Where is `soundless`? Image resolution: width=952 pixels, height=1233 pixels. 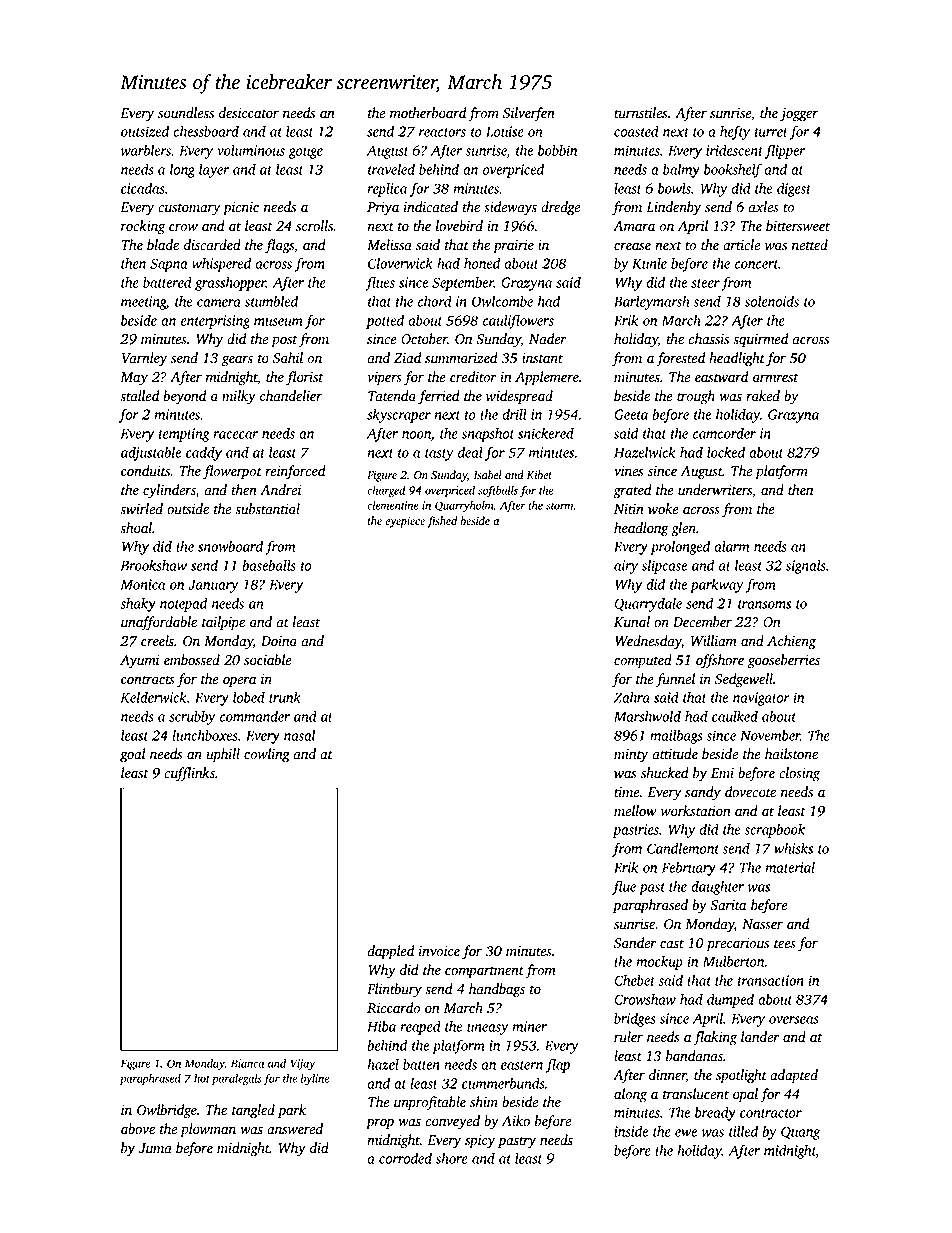
soundless is located at coordinates (186, 113).
